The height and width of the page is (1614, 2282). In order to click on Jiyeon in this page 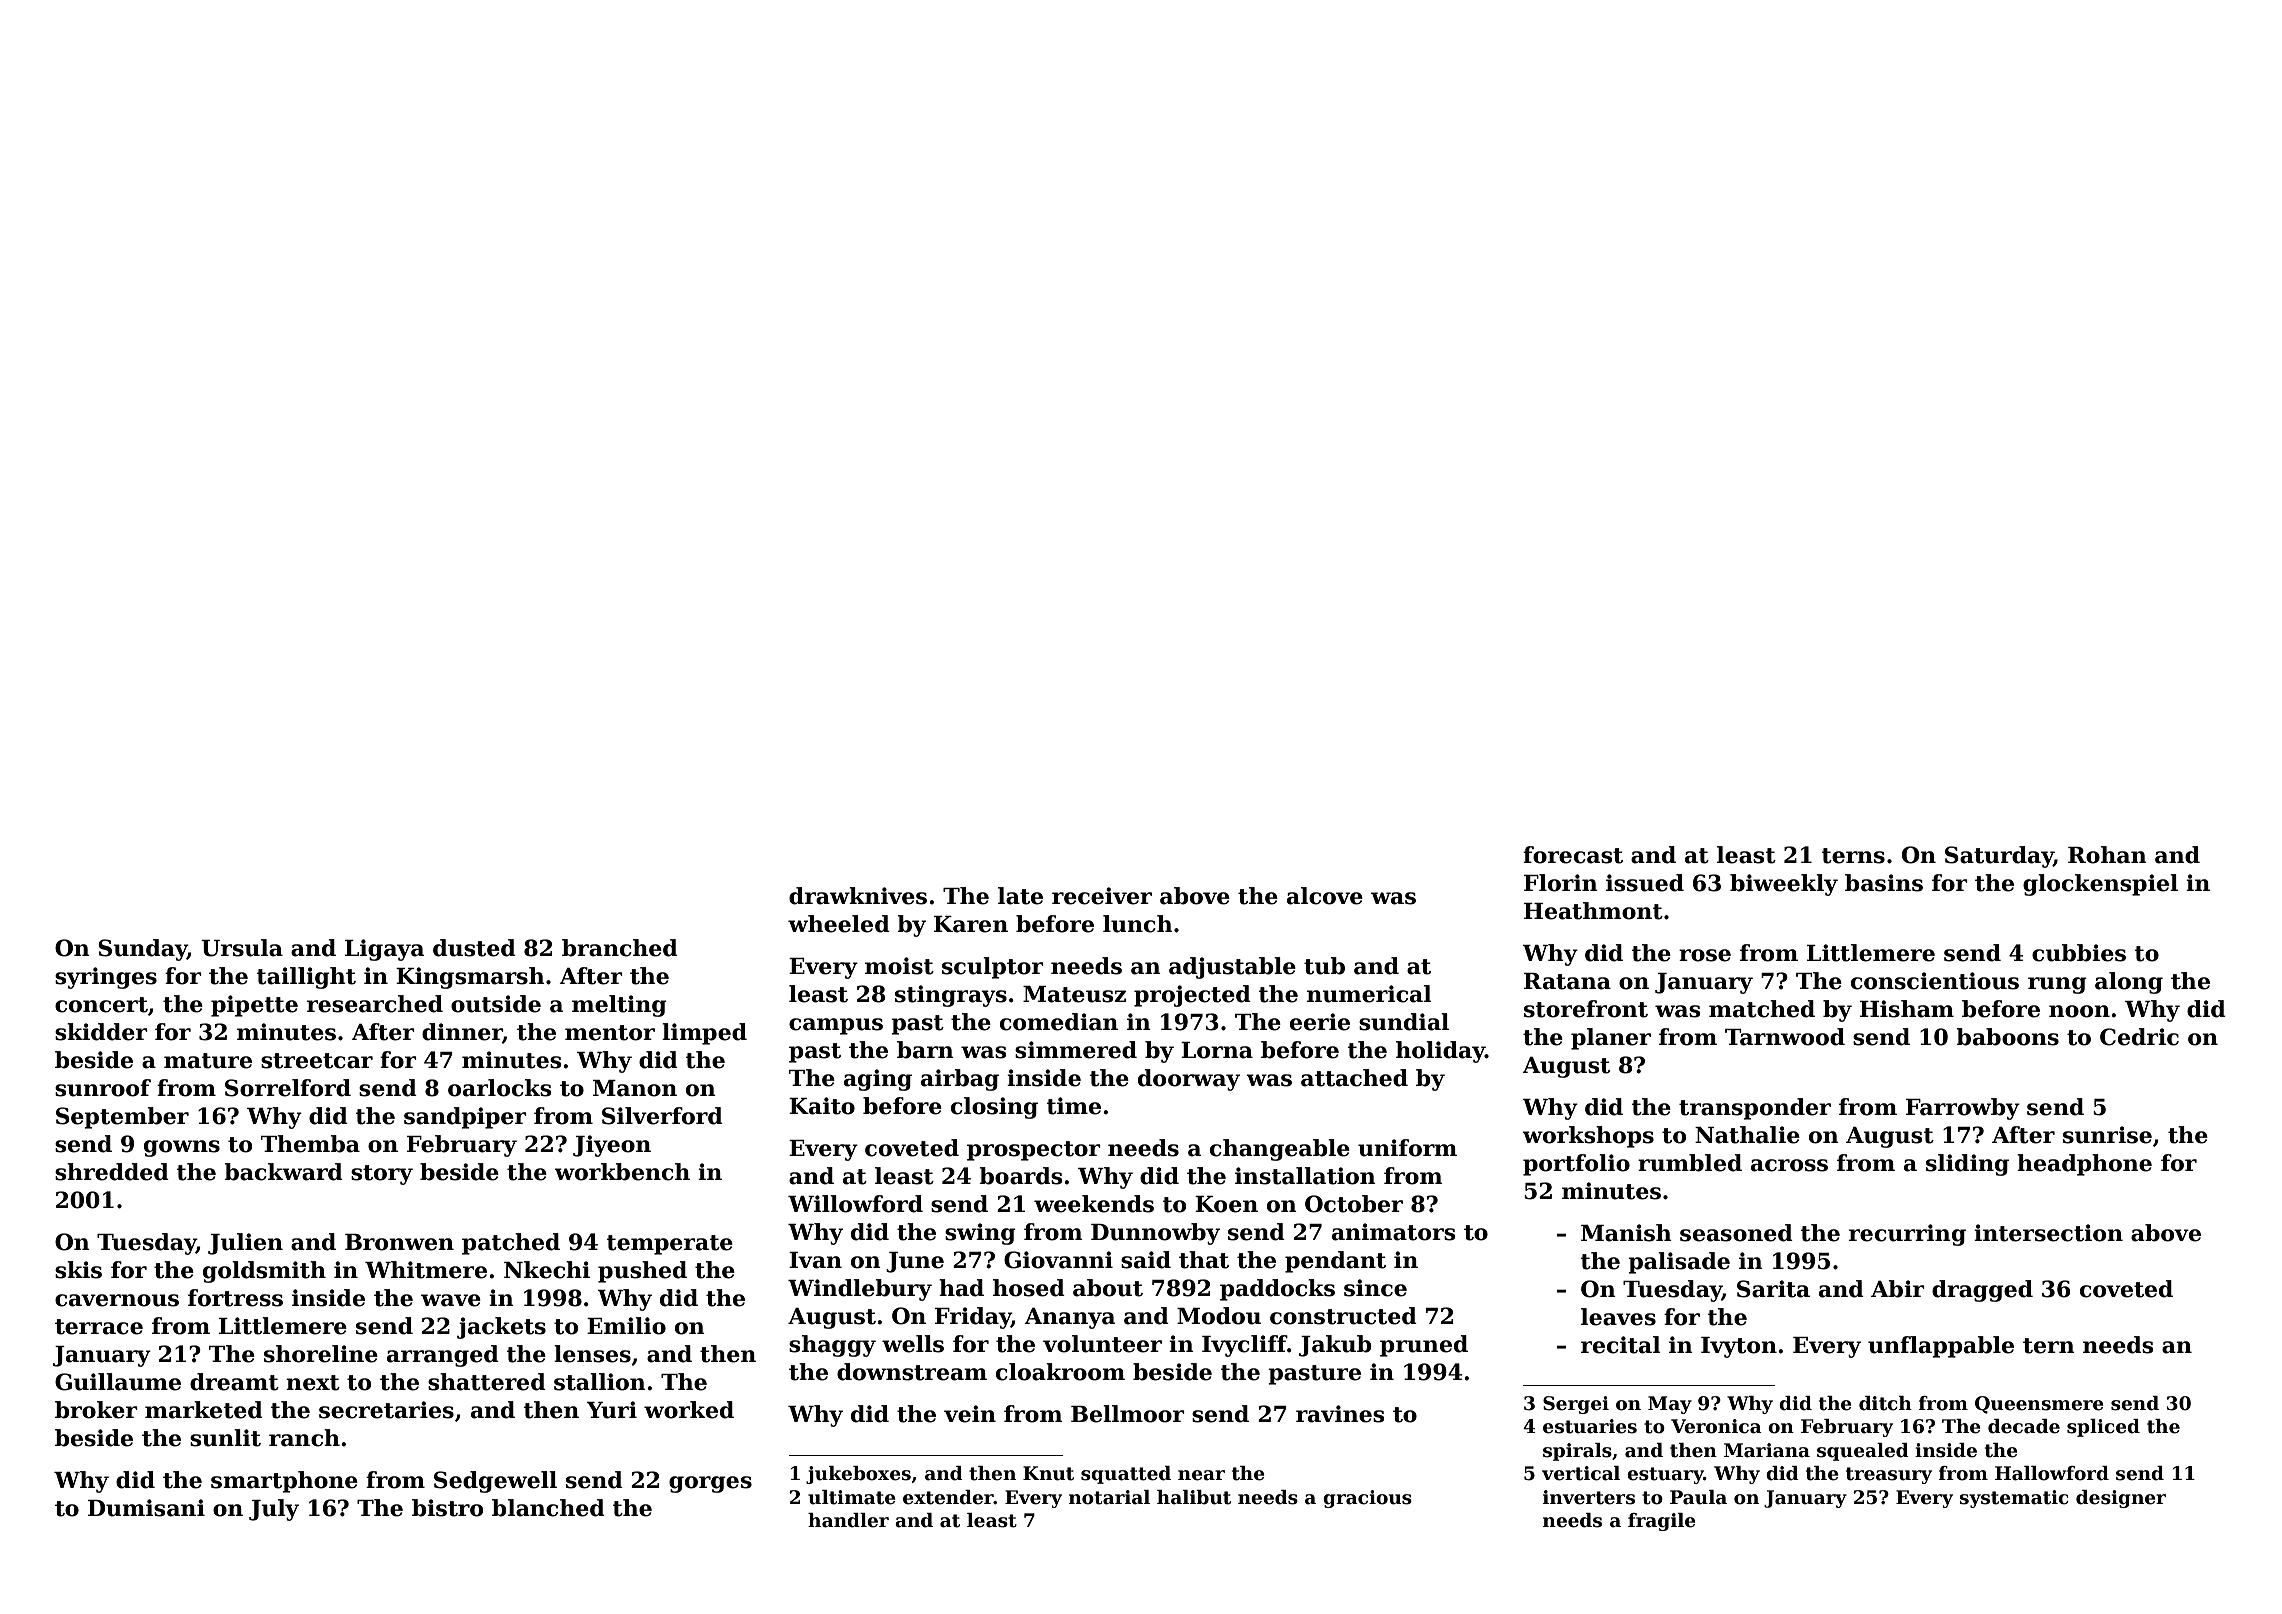, I will do `click(612, 1146)`.
